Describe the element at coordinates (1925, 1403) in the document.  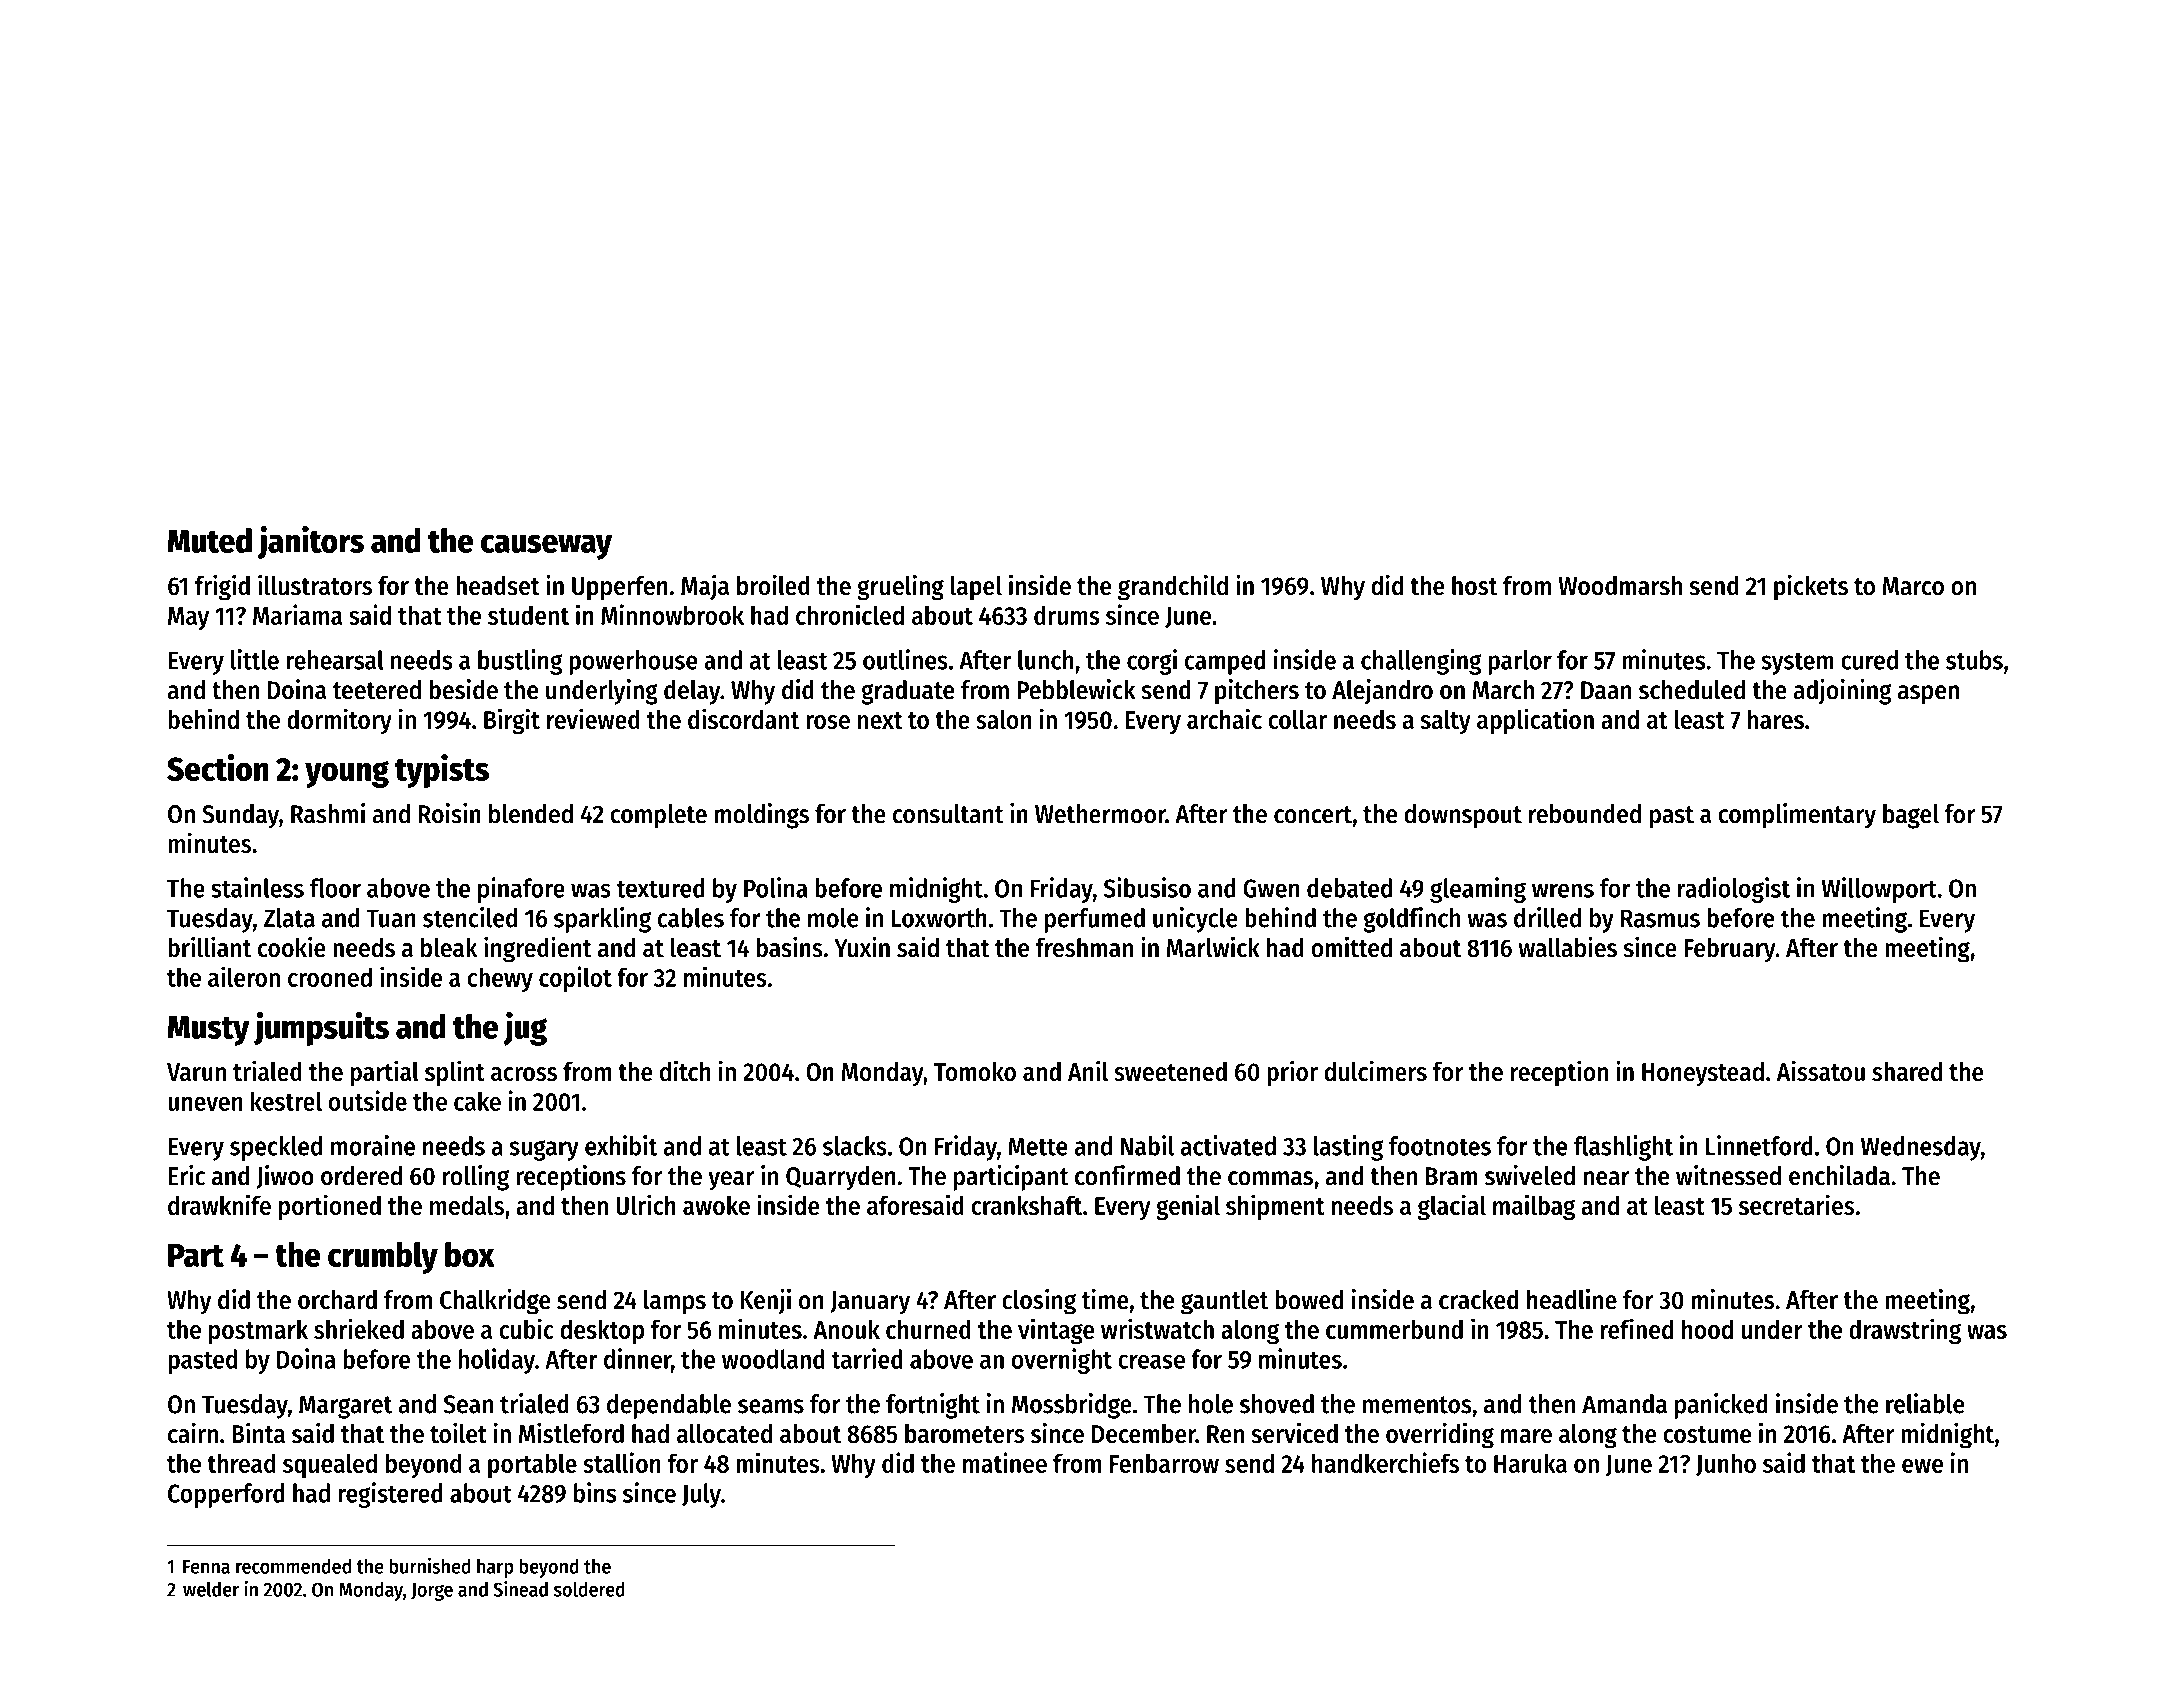
I see `reliable` at that location.
